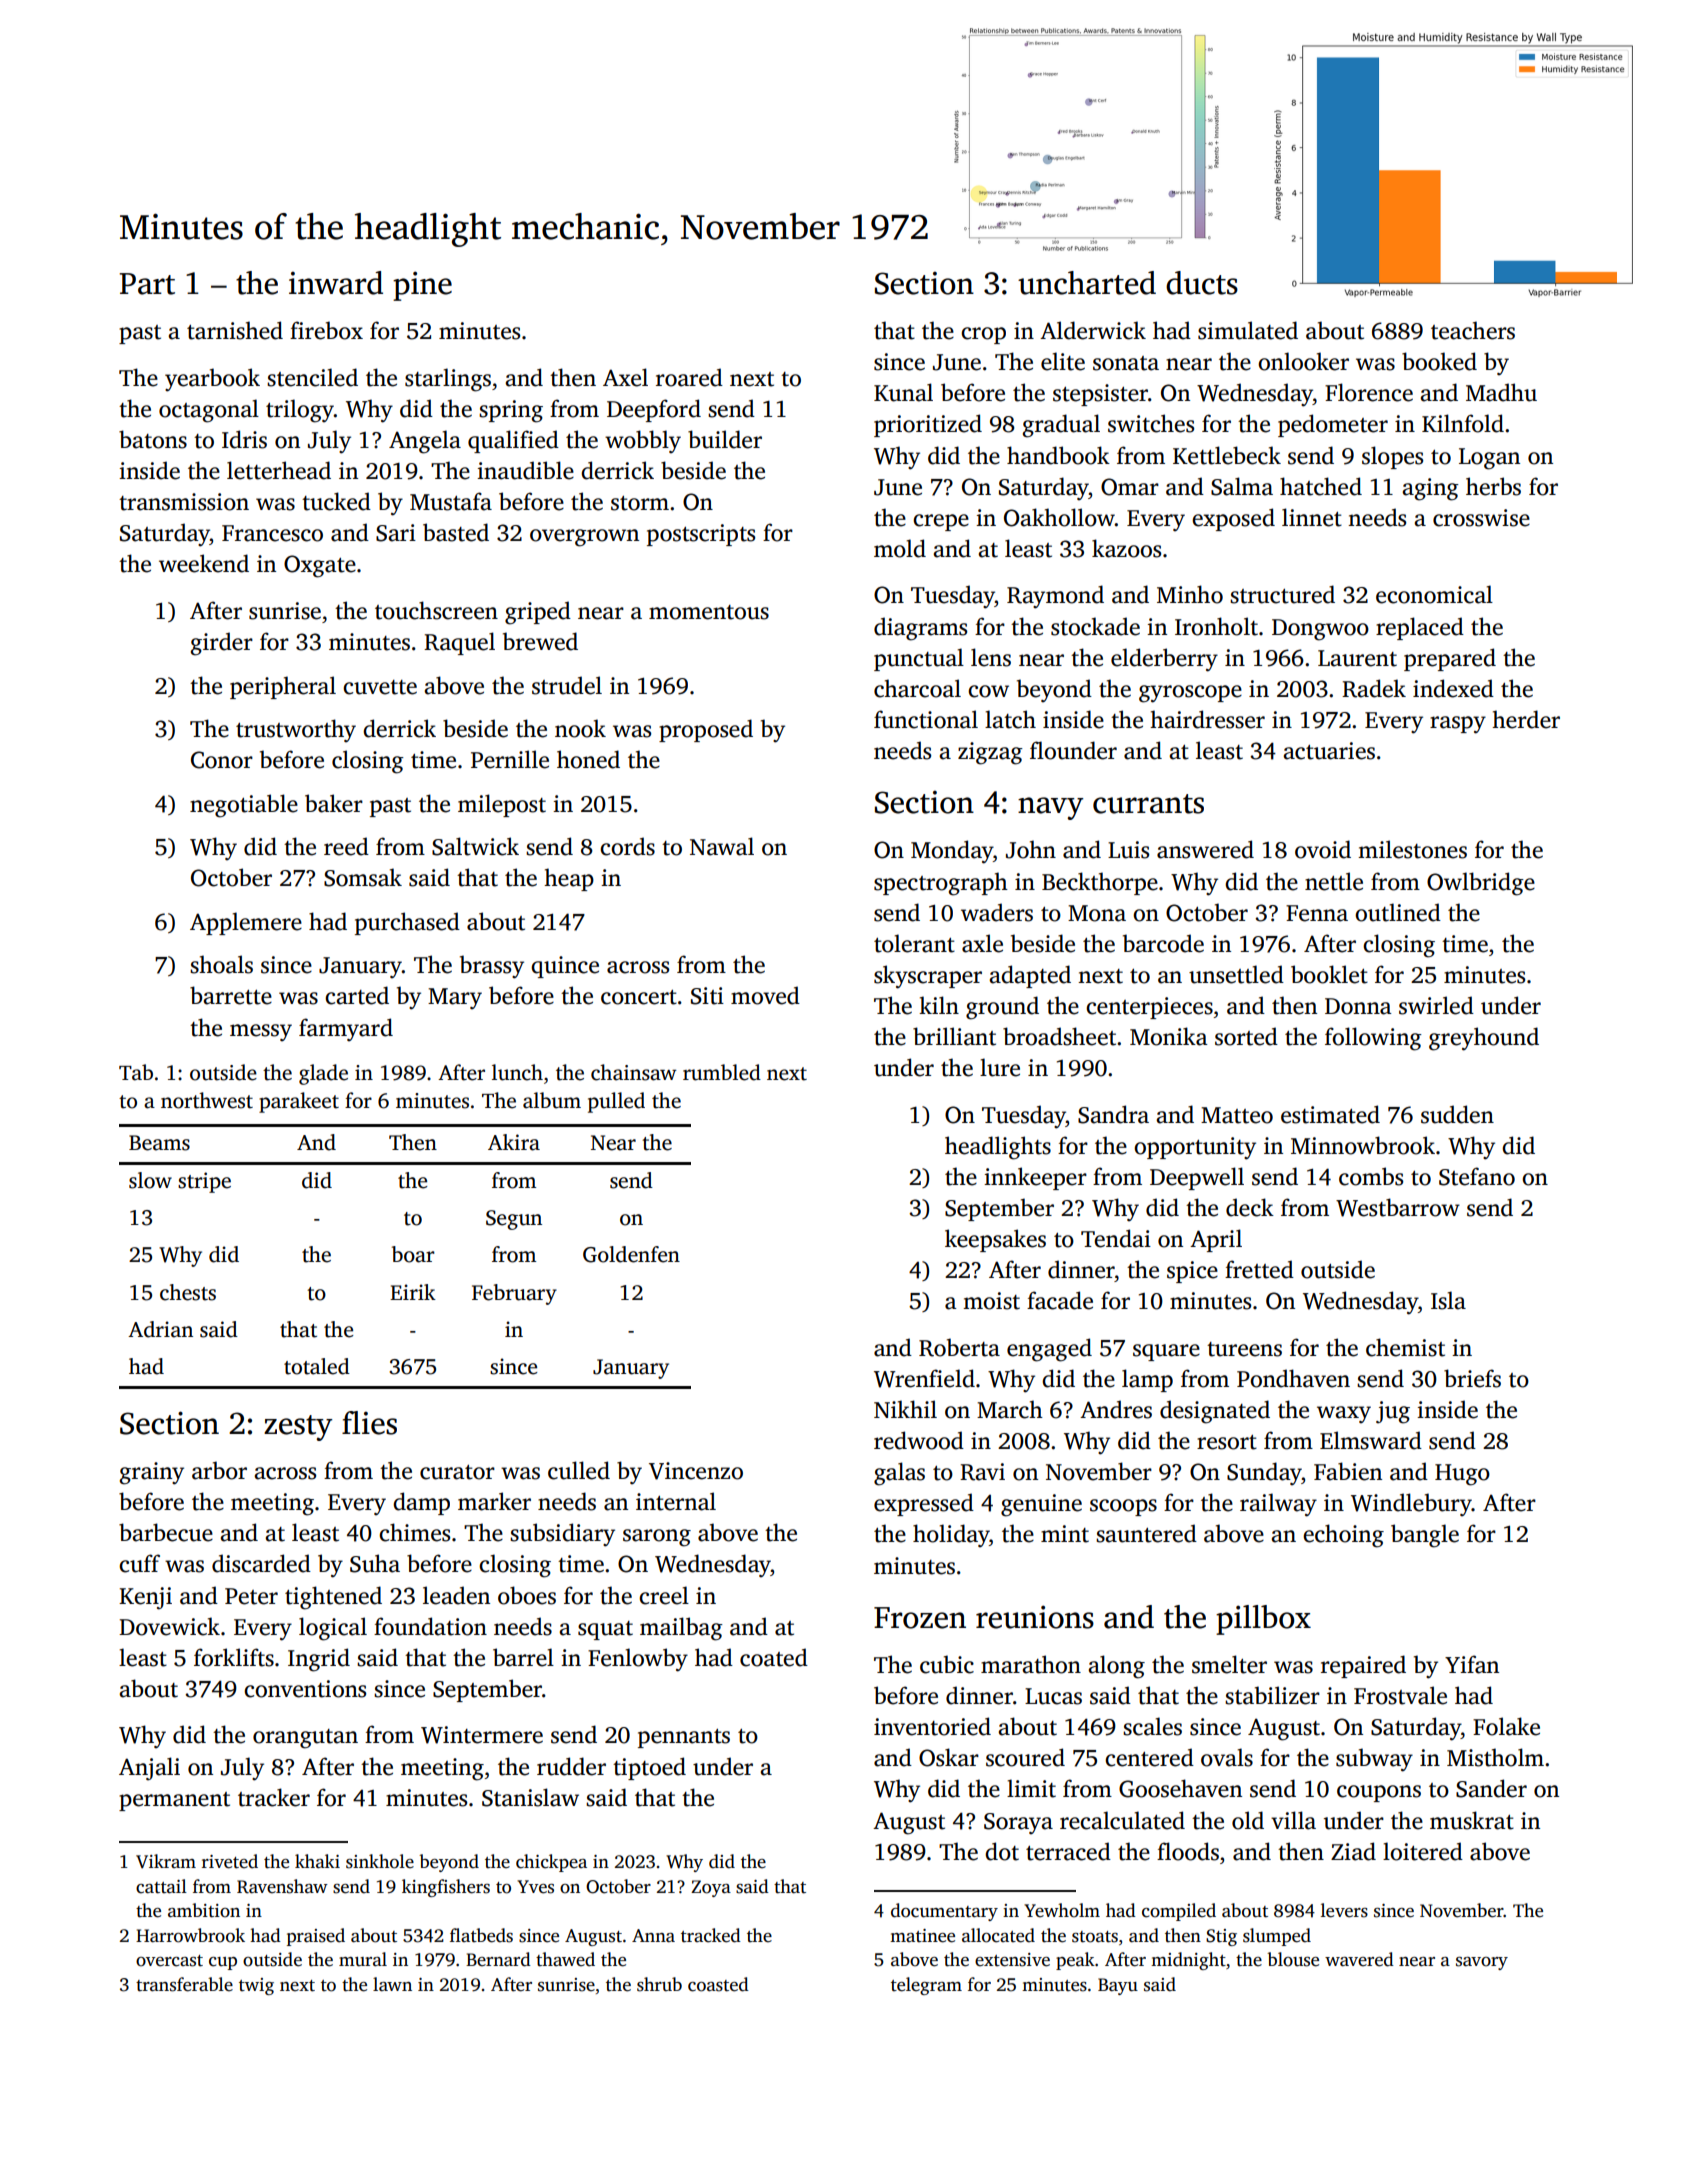 Image resolution: width=1683 pixels, height=2178 pixels. What do you see at coordinates (1147, 1380) in the screenshot?
I see `lamp` at bounding box center [1147, 1380].
